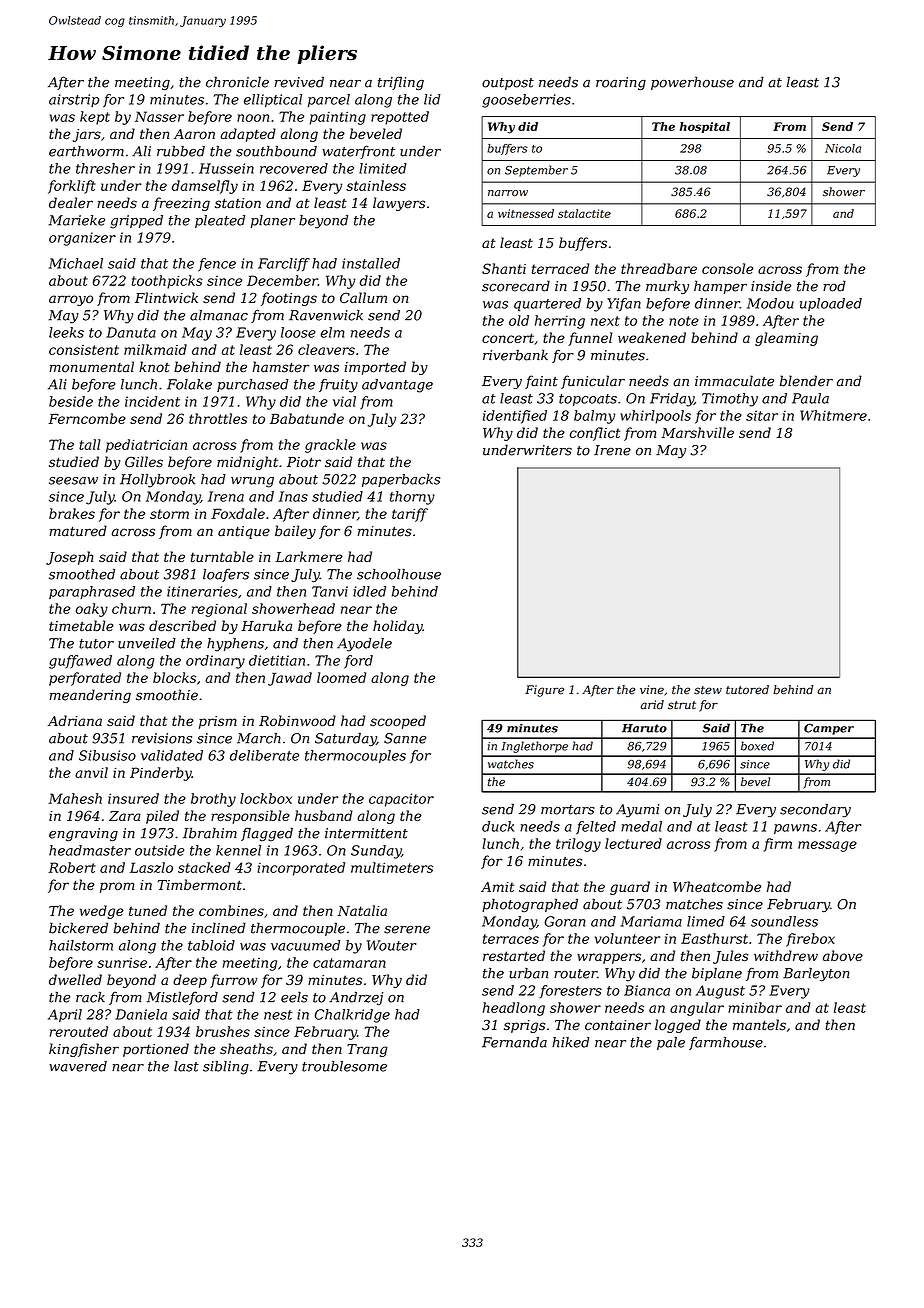 The width and height of the screenshot is (924, 1308). I want to click on Foxdale, so click(238, 513).
